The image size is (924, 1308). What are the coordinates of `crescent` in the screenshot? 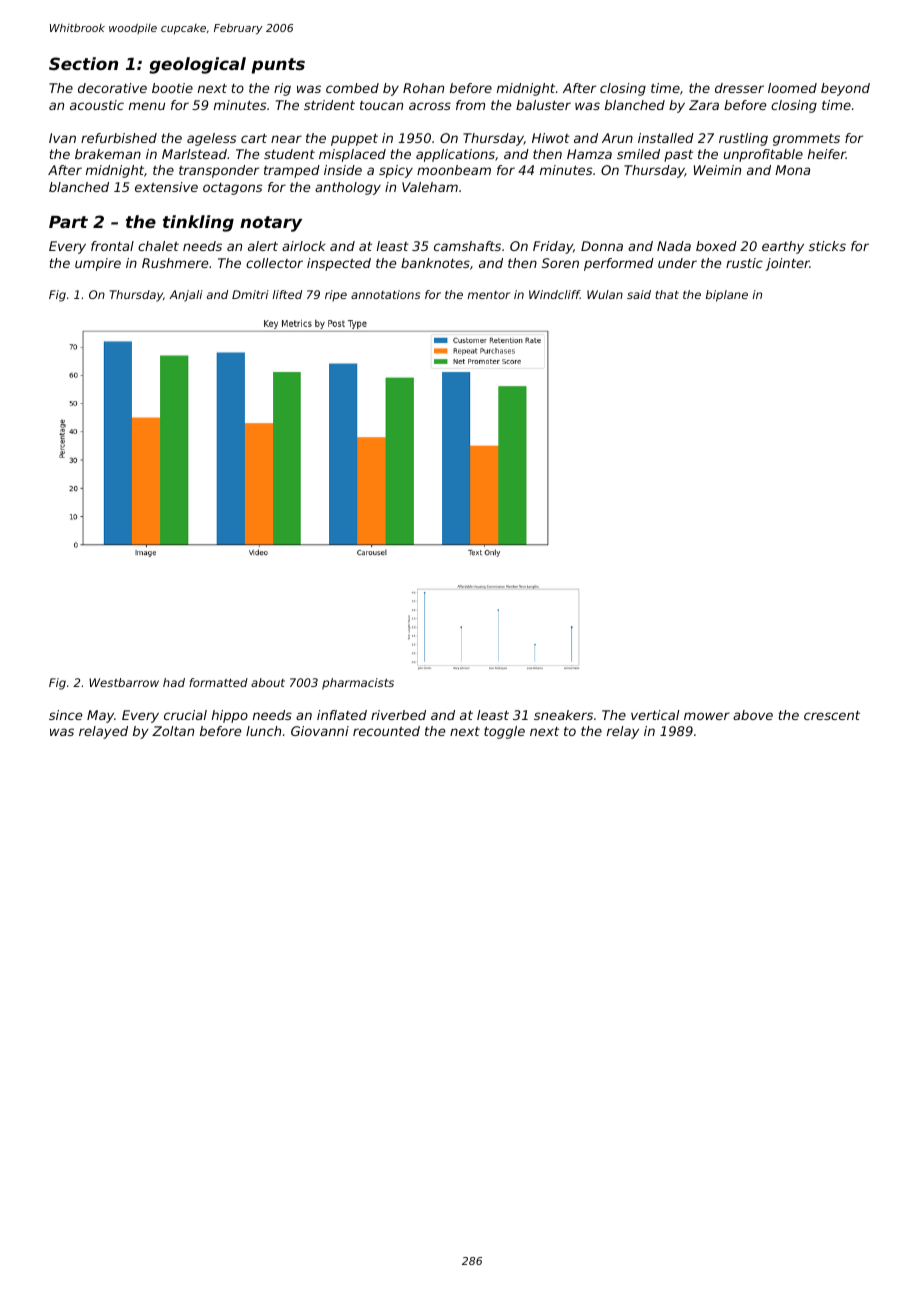 It's located at (832, 715).
